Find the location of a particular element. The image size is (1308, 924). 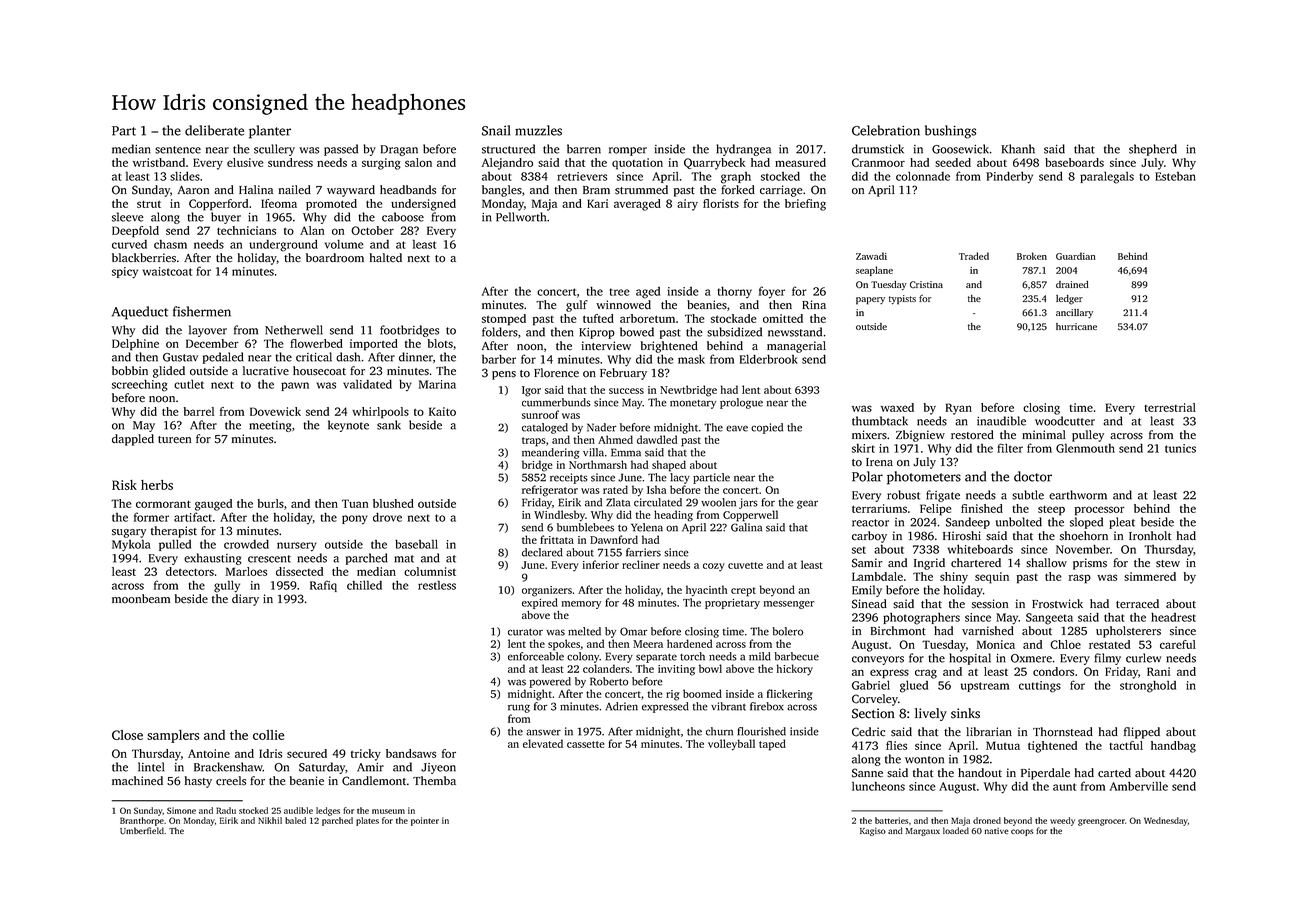

rated is located at coordinates (615, 489).
